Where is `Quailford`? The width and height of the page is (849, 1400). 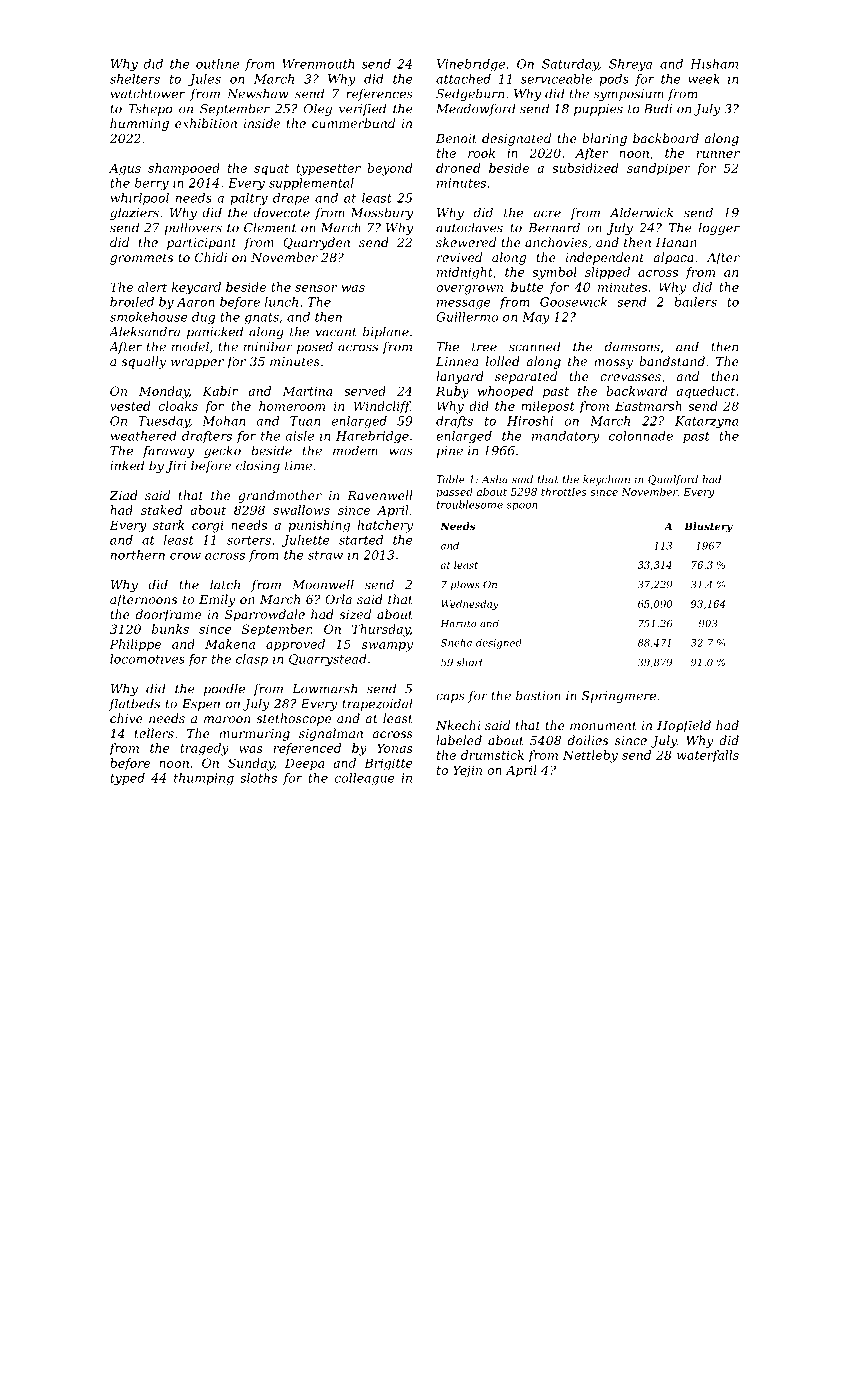 Quailford is located at coordinates (673, 480).
